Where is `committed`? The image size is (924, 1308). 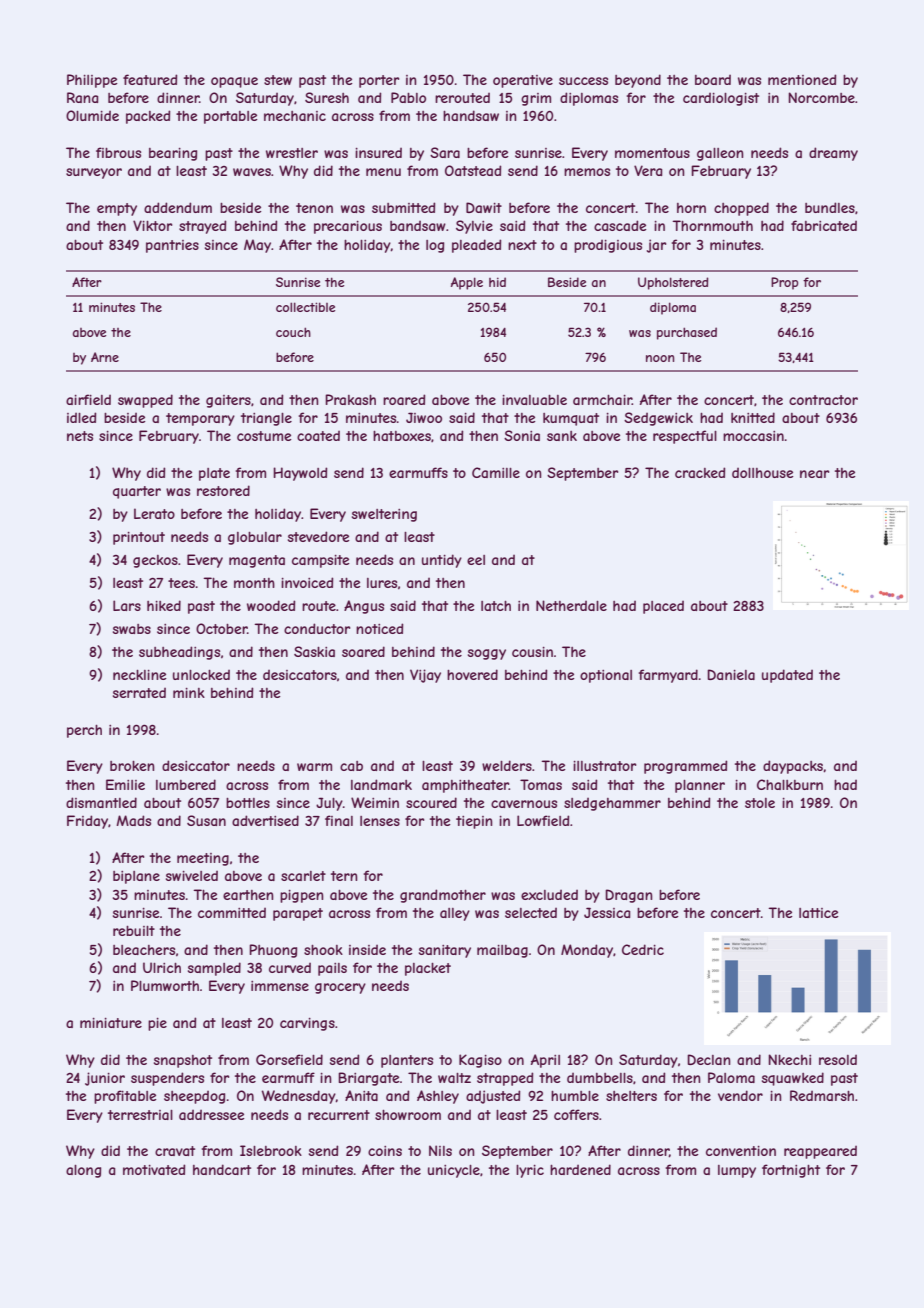
committed is located at coordinates (232, 913).
